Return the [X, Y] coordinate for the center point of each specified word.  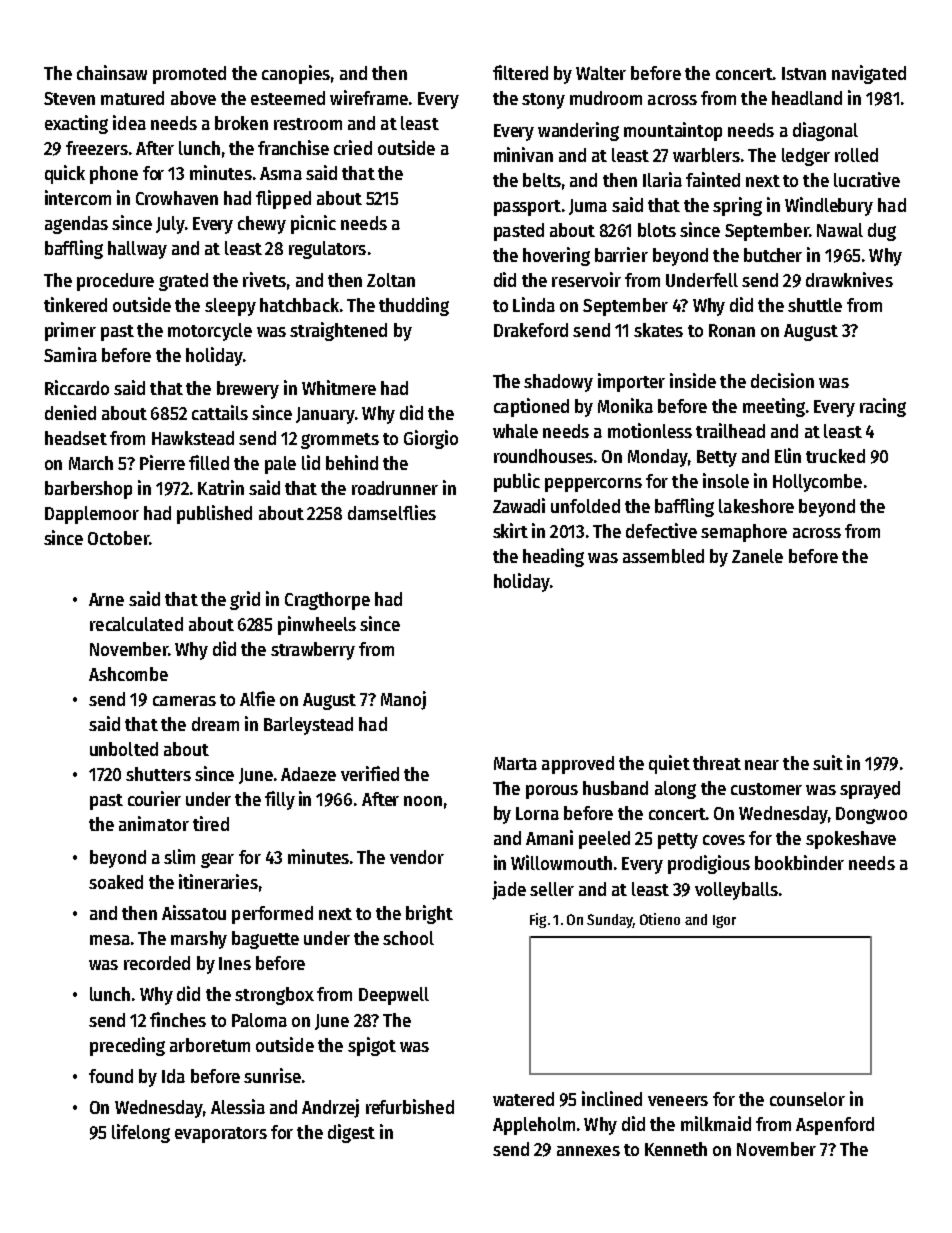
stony [543, 101]
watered [523, 1099]
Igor [724, 921]
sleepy [230, 307]
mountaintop [673, 131]
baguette [265, 940]
